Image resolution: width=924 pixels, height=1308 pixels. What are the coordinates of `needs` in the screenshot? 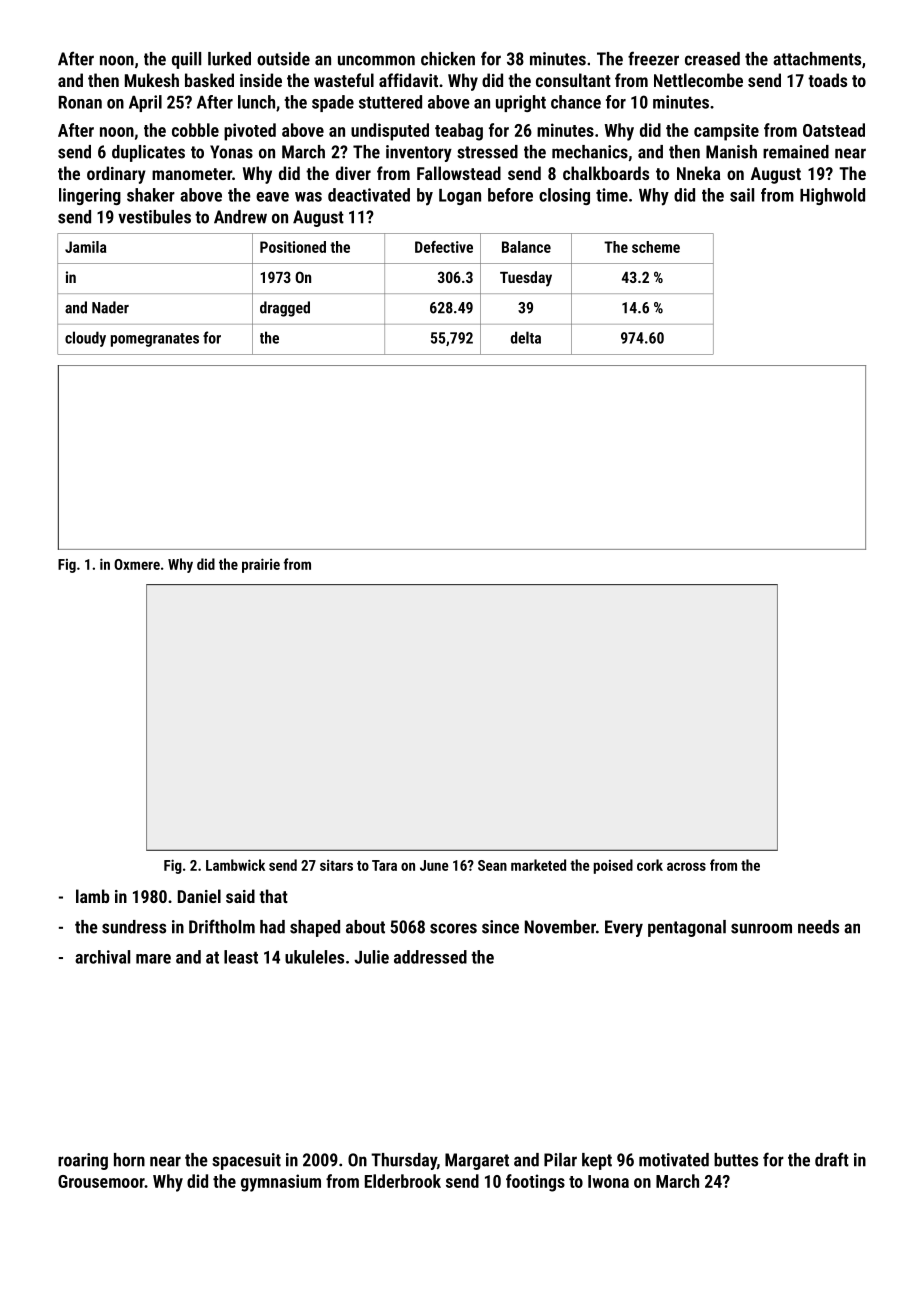 It's located at (818, 927).
